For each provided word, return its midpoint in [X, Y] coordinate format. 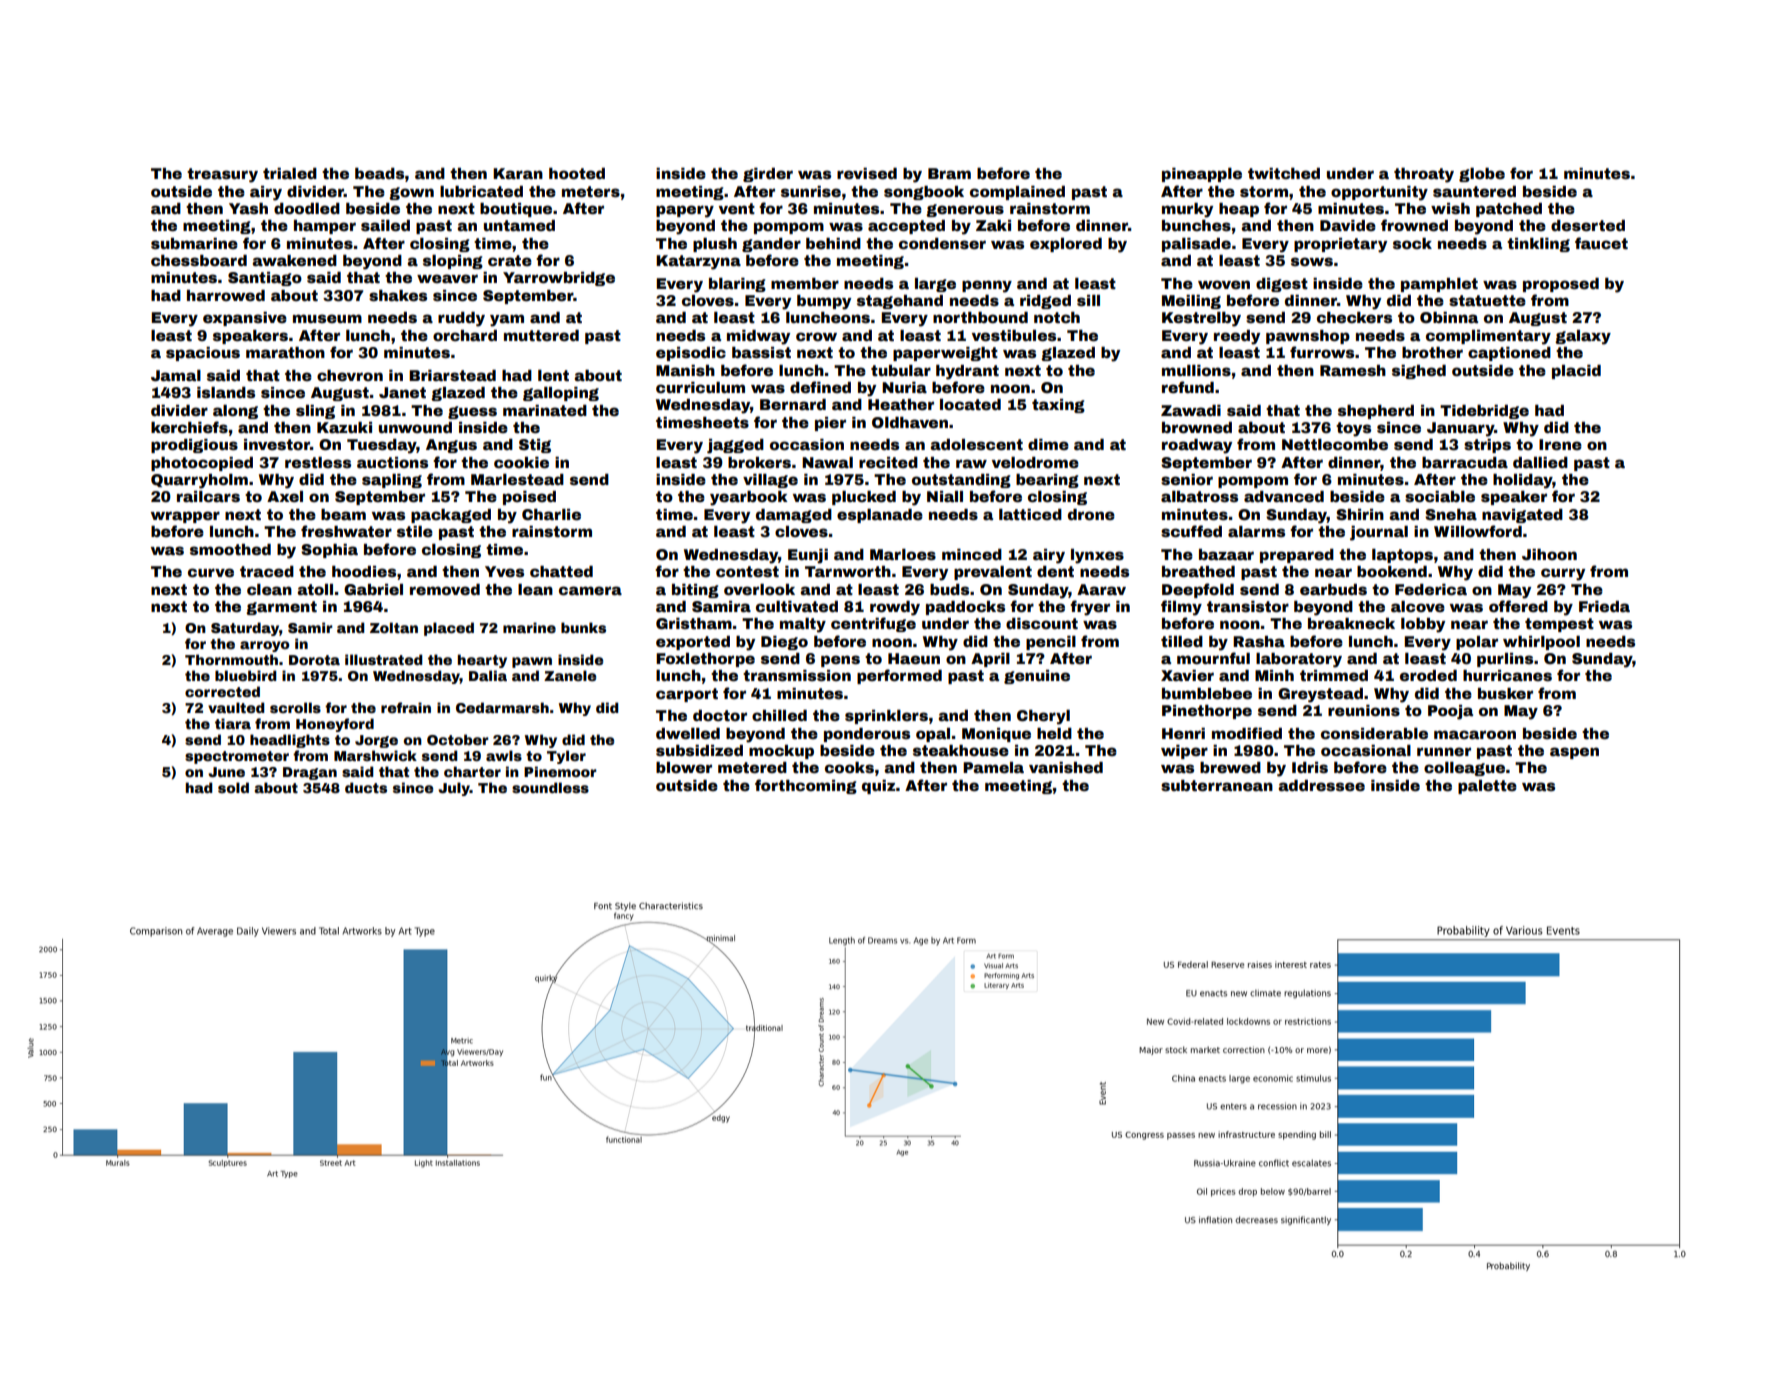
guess [472, 412]
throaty [1424, 175]
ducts [366, 787]
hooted [577, 173]
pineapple [1202, 175]
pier [830, 424]
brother [1432, 352]
